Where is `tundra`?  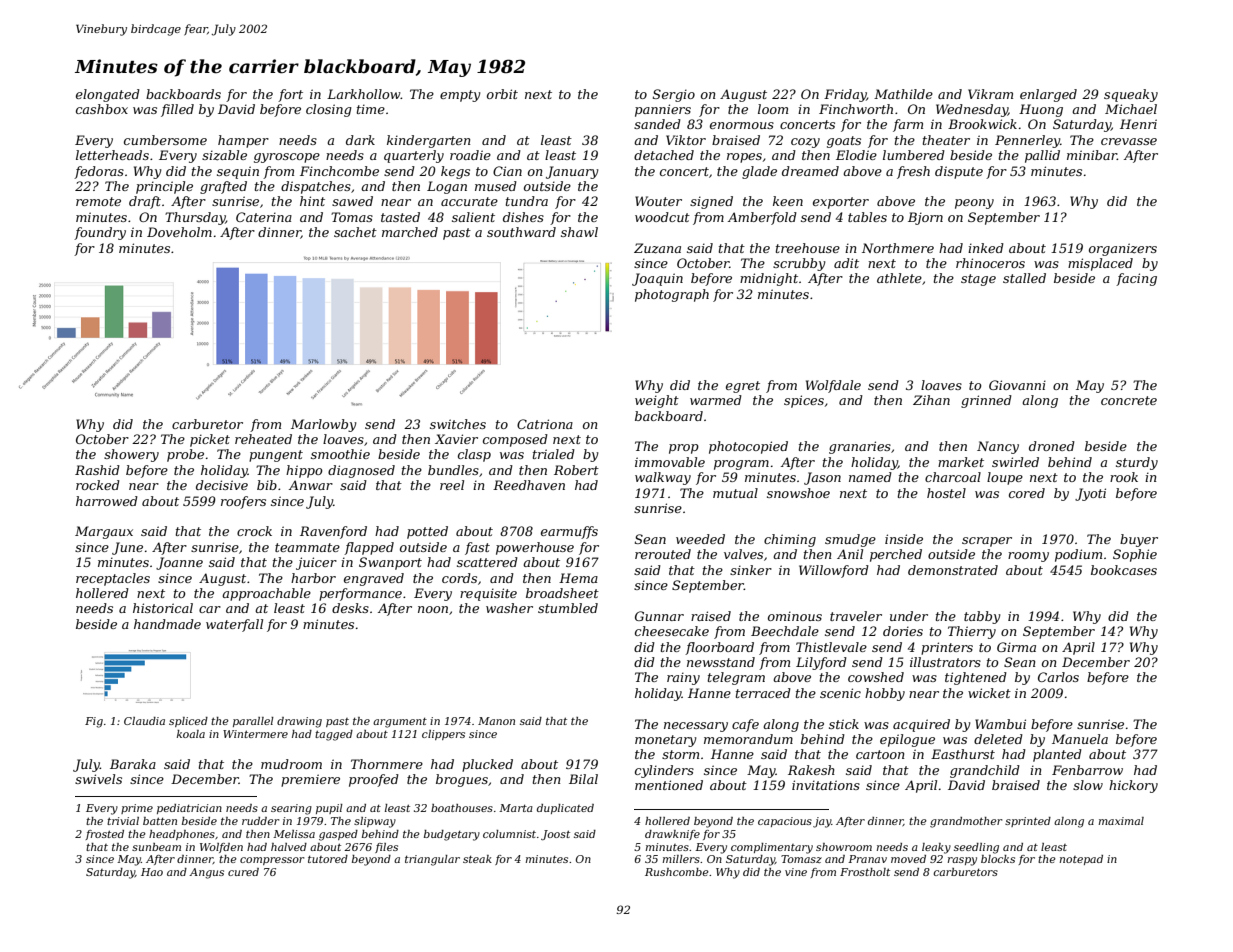 tundra is located at coordinates (527, 201).
